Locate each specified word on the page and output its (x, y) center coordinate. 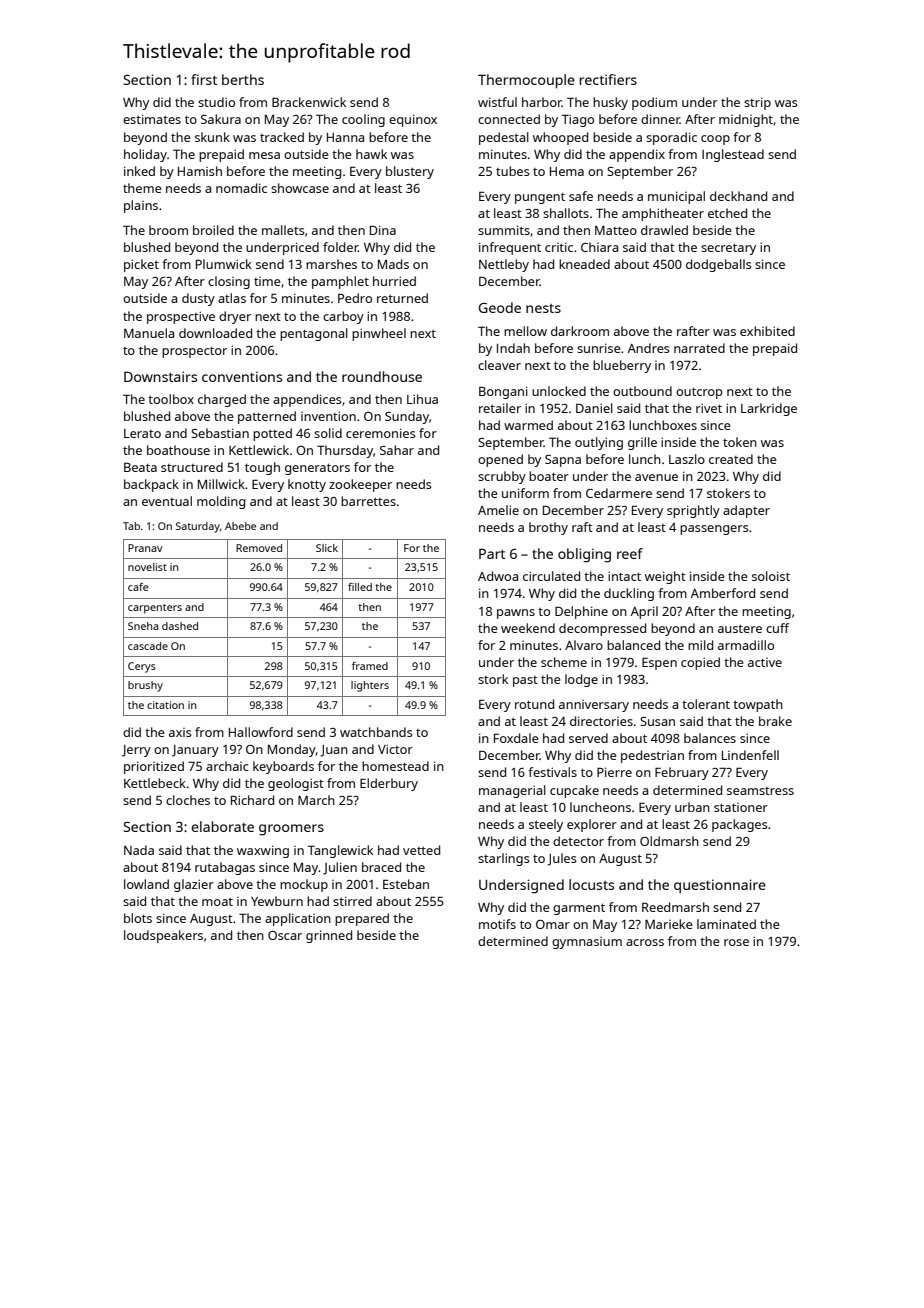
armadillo (746, 645)
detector (578, 841)
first (204, 79)
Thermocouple (526, 81)
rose (736, 942)
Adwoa (498, 576)
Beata (140, 467)
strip (757, 103)
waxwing (263, 851)
